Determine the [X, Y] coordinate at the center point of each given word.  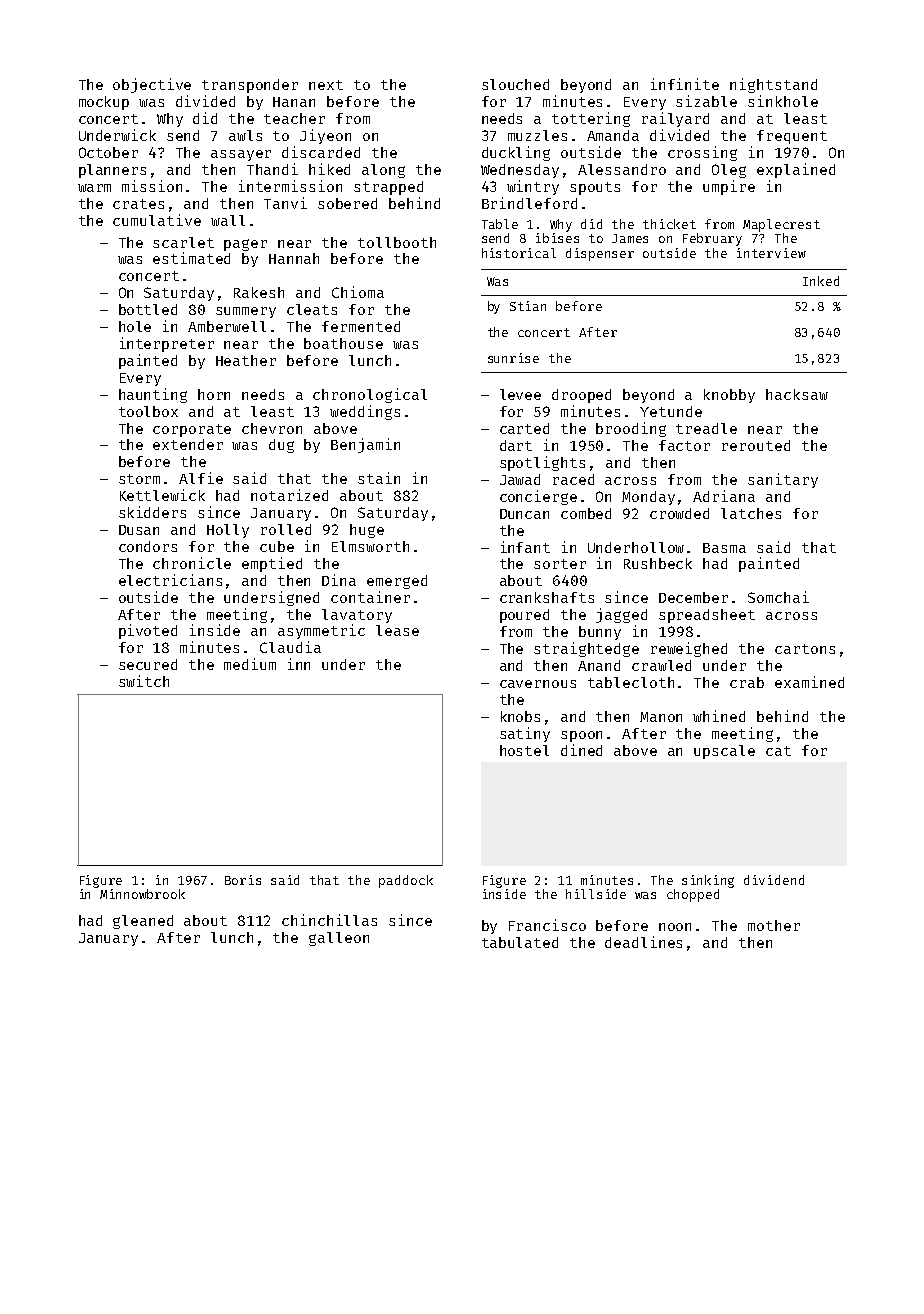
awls [245, 135]
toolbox [148, 411]
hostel [524, 750]
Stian [528, 306]
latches [751, 513]
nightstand [773, 85]
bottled [148, 309]
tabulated [520, 942]
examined [809, 682]
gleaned [143, 922]
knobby [729, 396]
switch [144, 681]
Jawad [520, 479]
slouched [515, 84]
